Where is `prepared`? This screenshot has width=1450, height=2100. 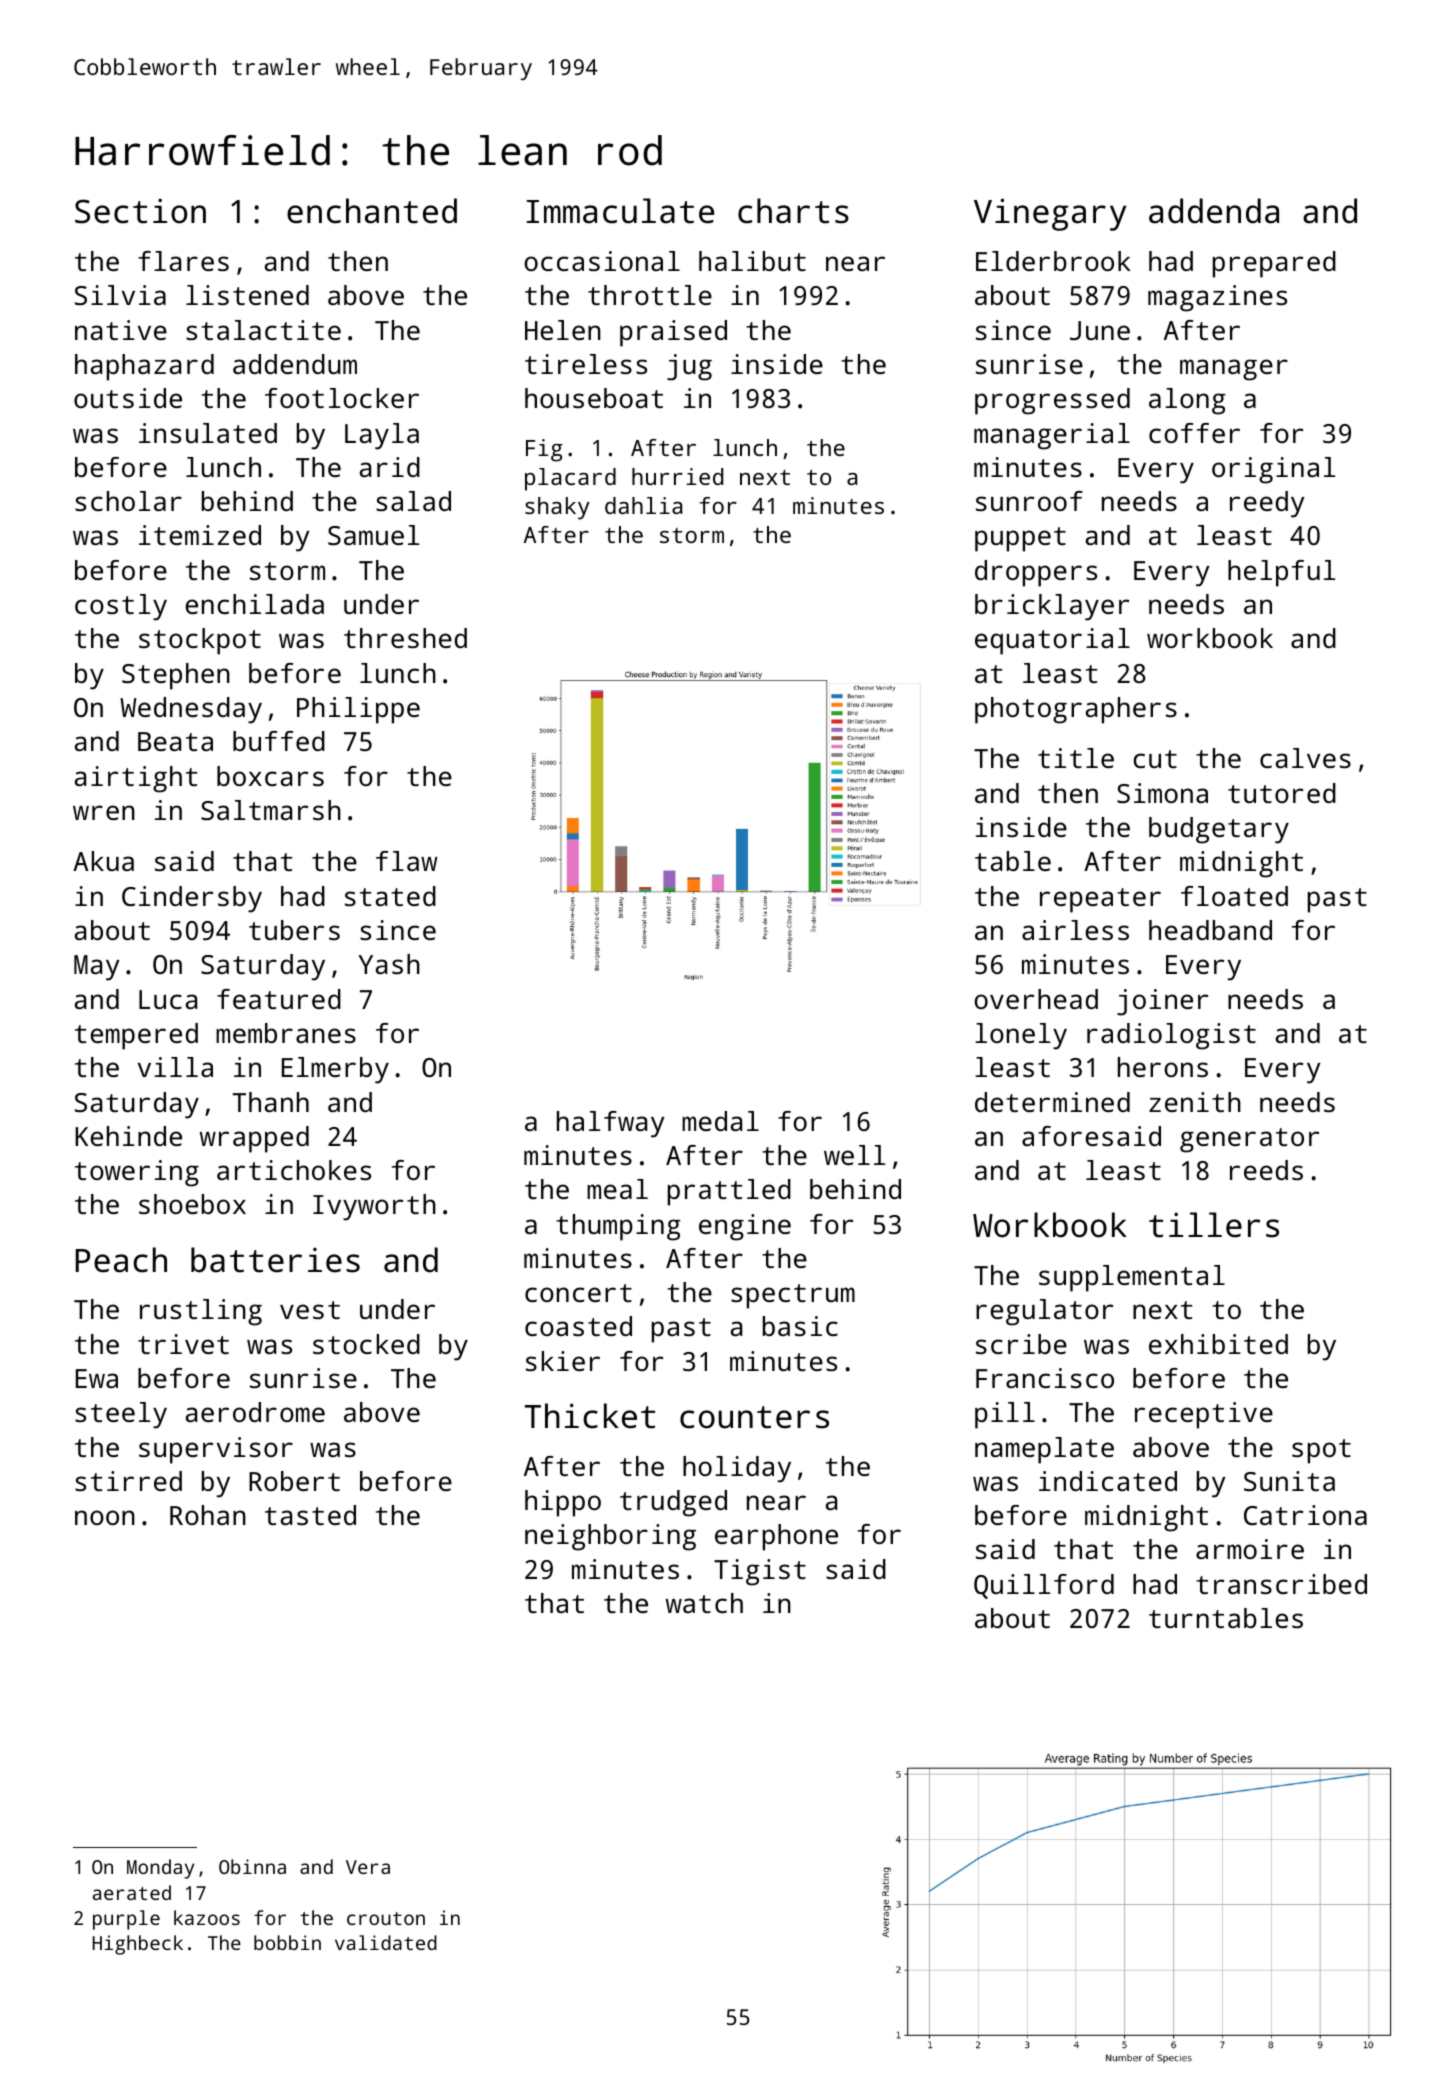
prepared is located at coordinates (1274, 264).
